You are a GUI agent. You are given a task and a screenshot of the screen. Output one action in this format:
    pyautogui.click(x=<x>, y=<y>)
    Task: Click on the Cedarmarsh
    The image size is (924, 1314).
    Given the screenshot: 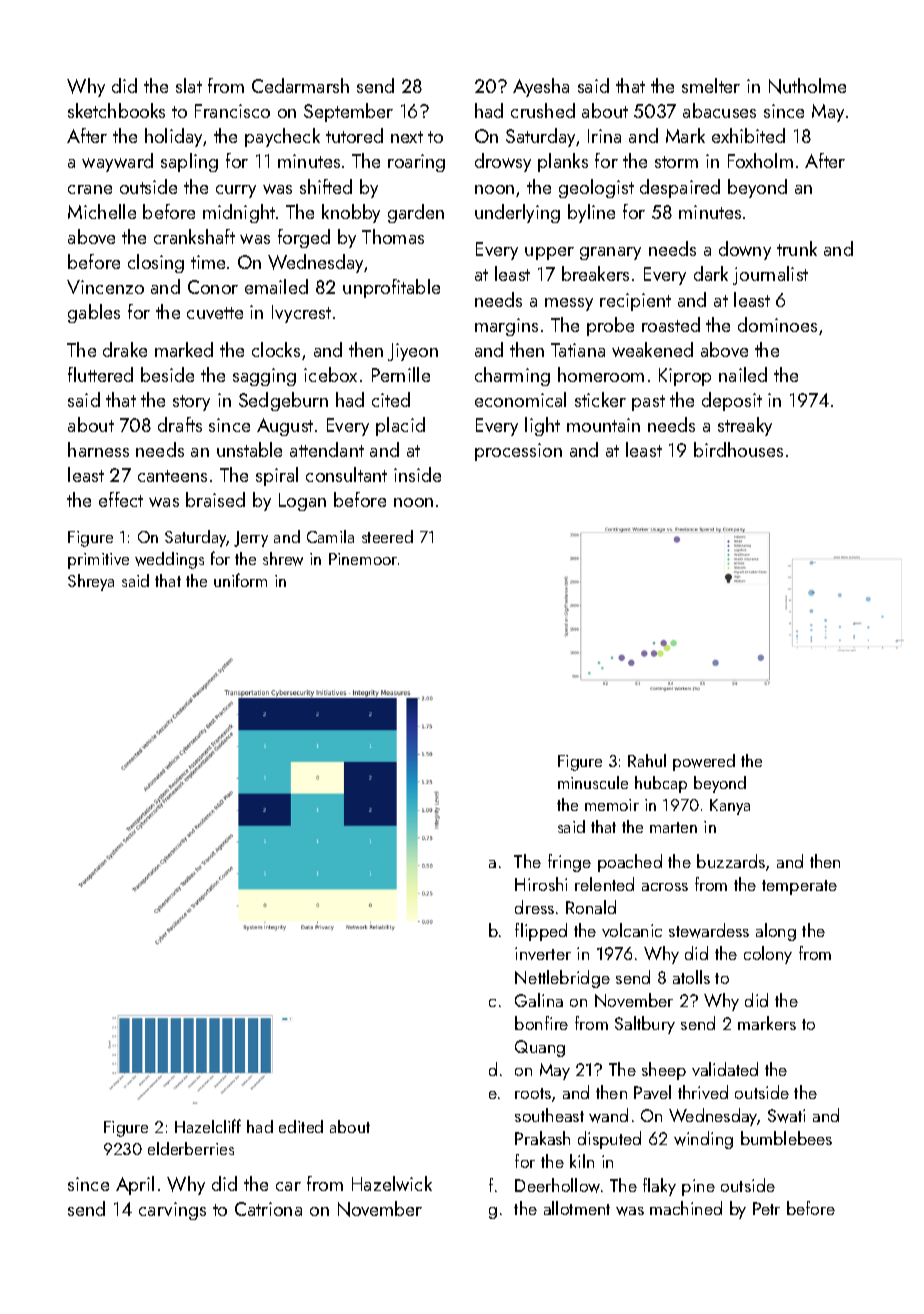 What is the action you would take?
    pyautogui.click(x=300, y=85)
